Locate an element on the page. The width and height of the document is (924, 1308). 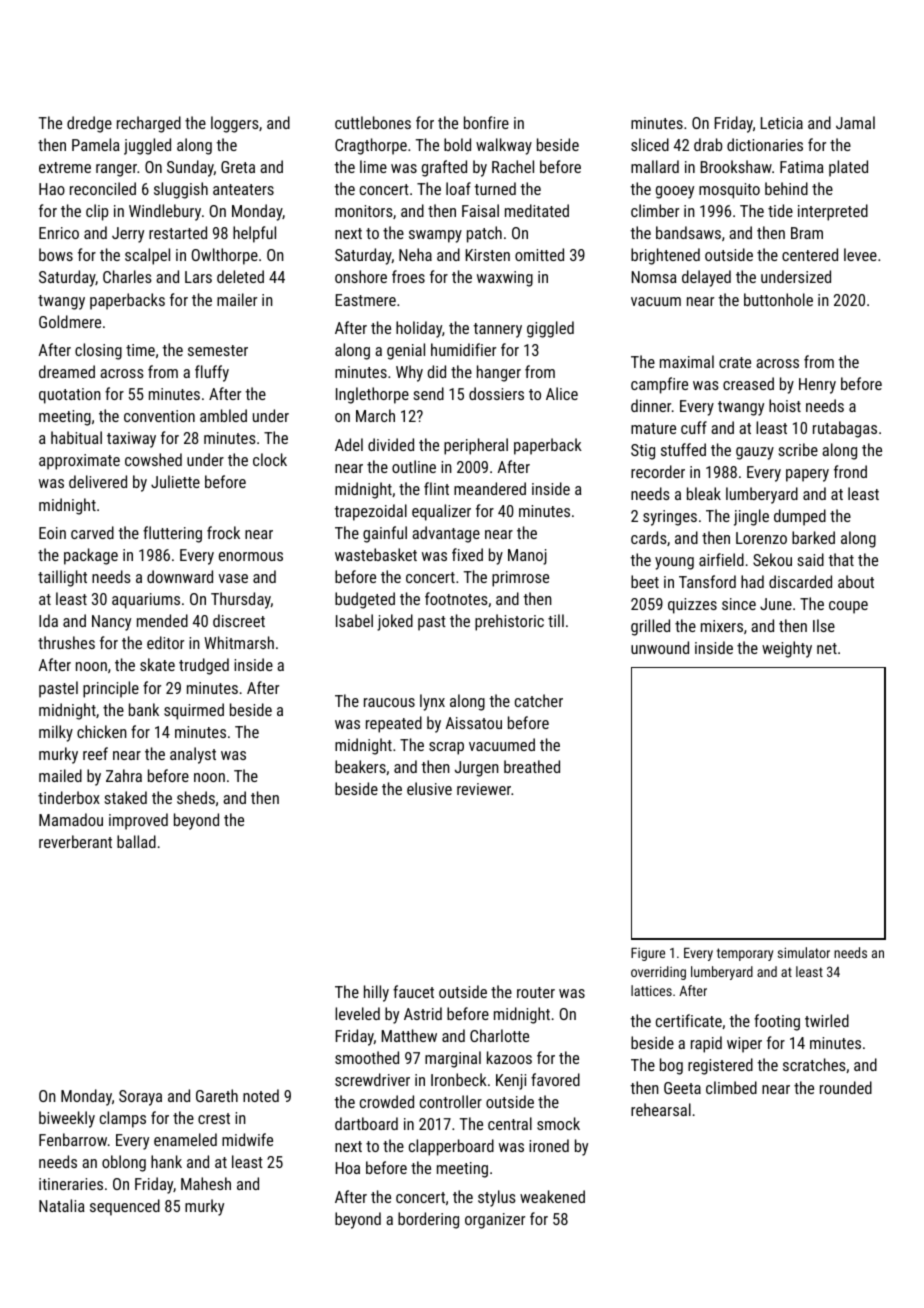
Juliette is located at coordinates (175, 481).
